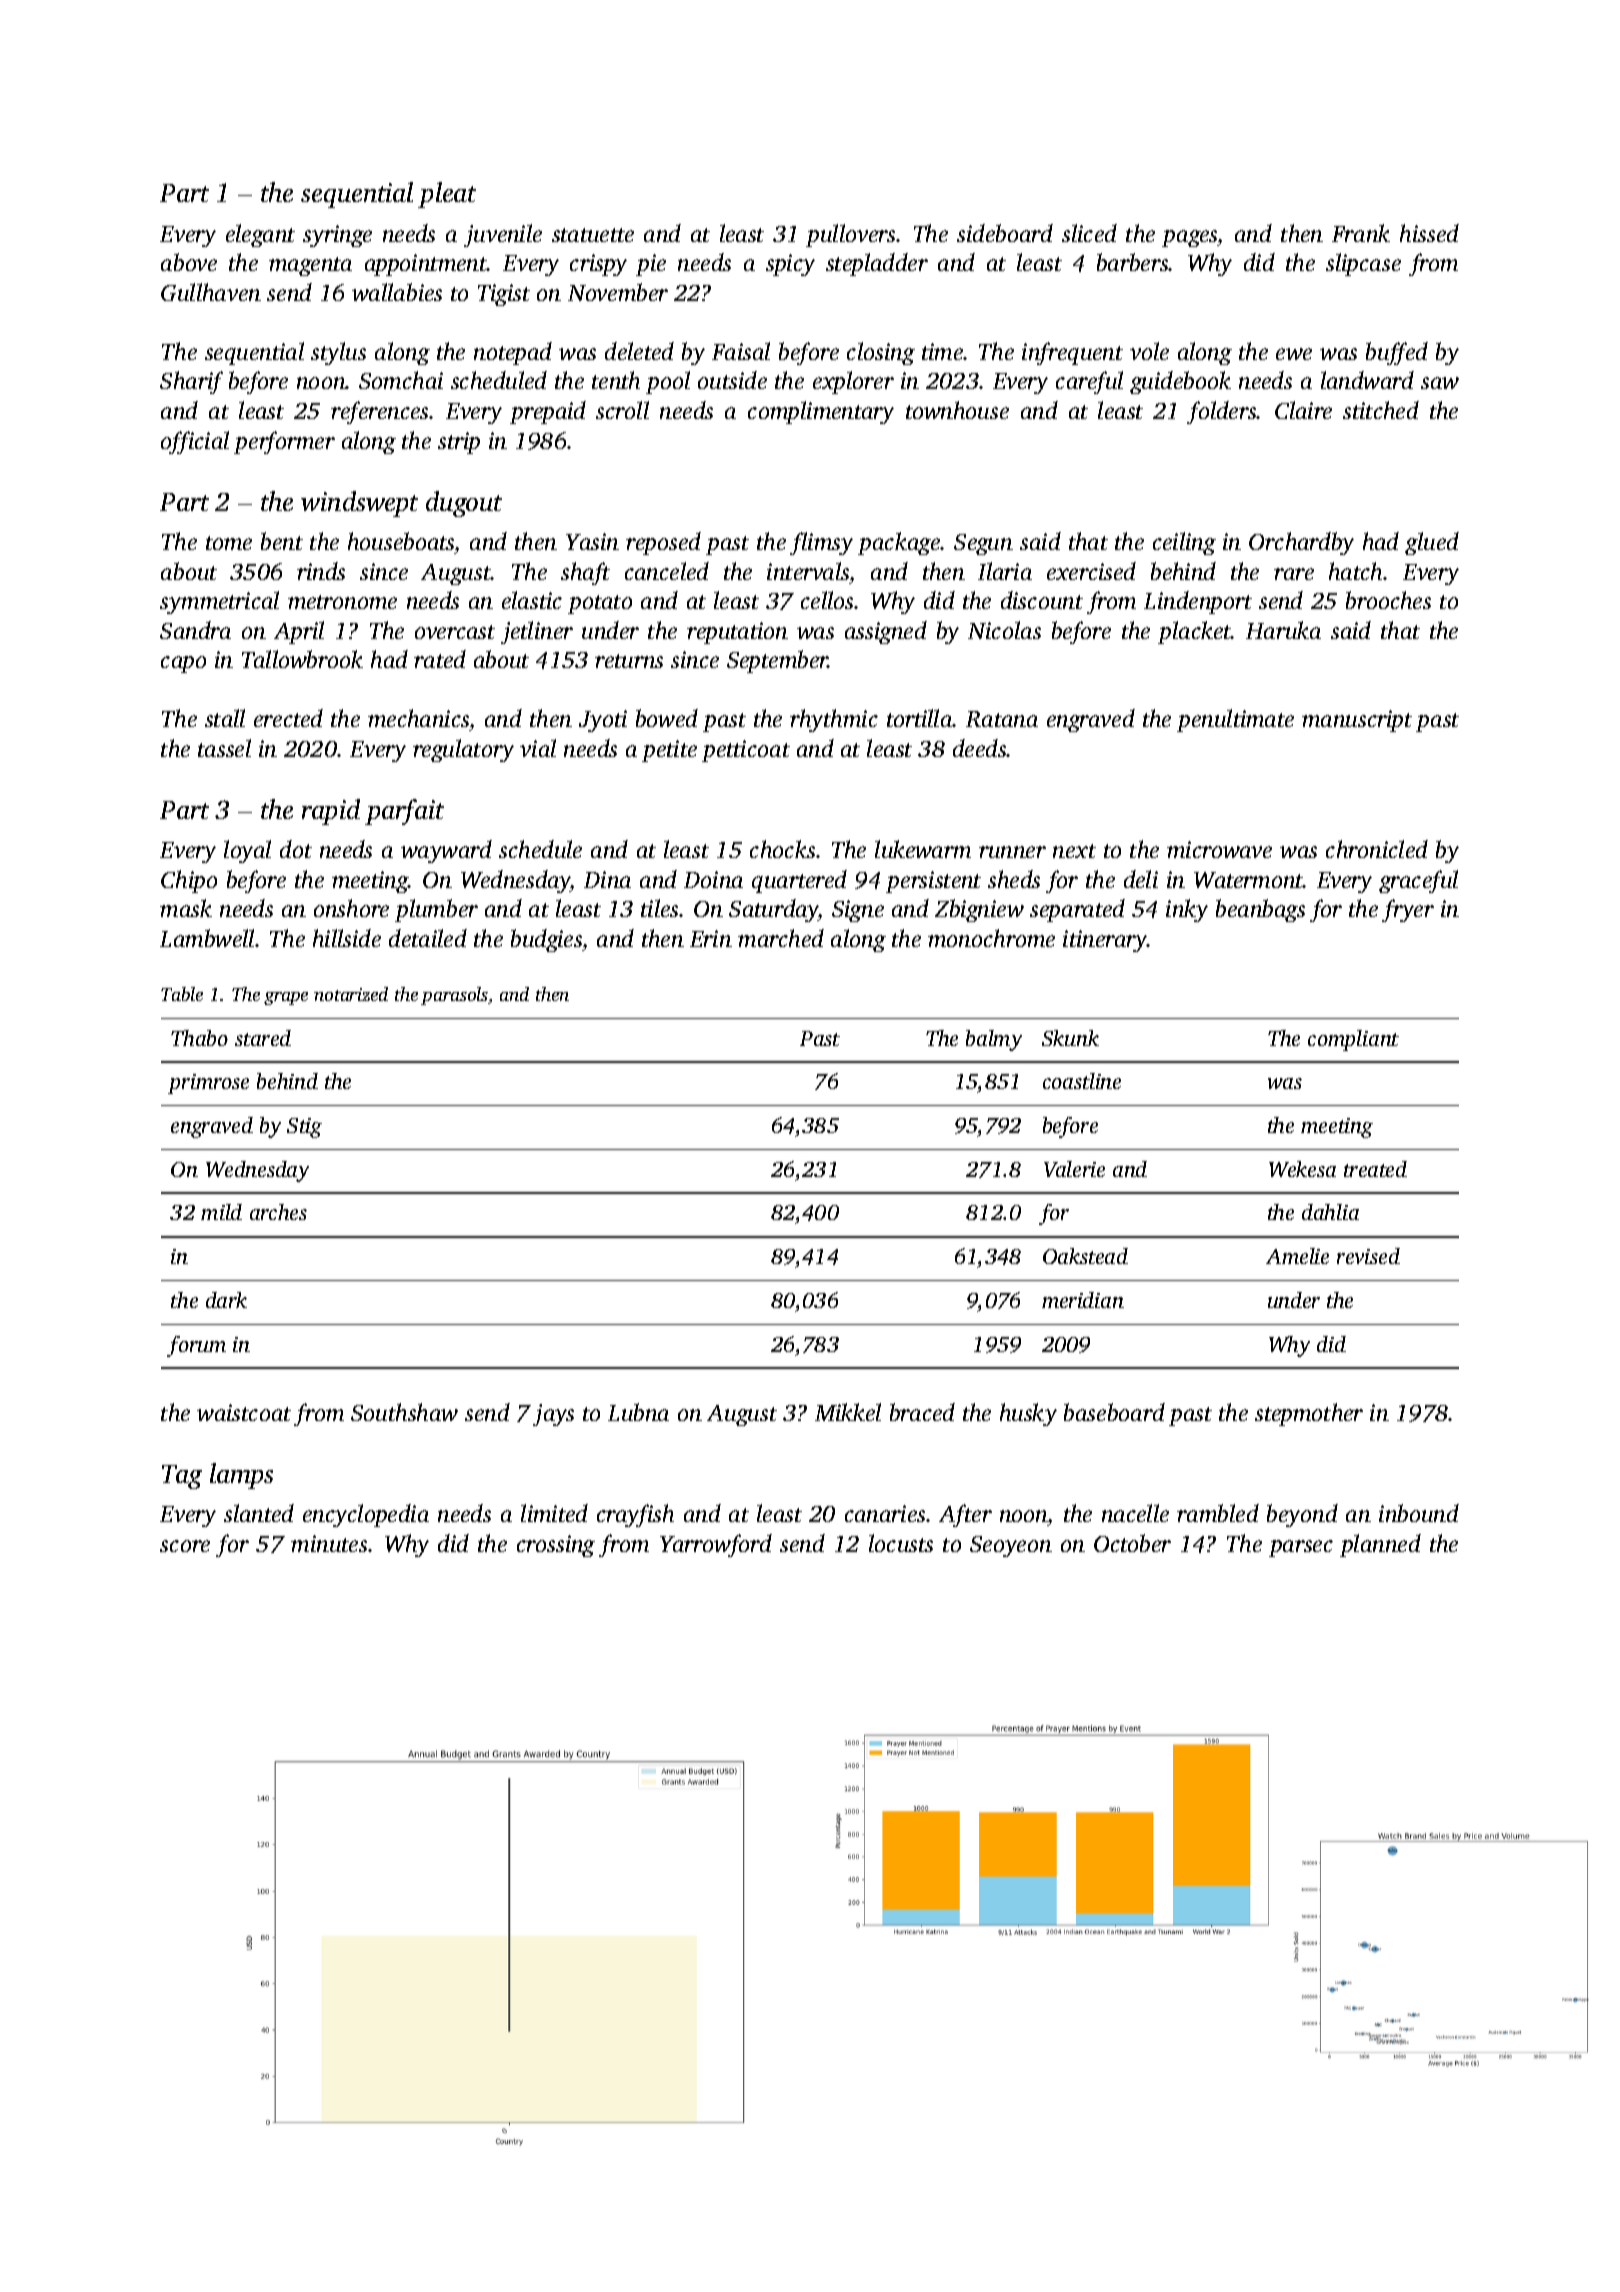  What do you see at coordinates (1353, 1040) in the image?
I see `compliant` at bounding box center [1353, 1040].
